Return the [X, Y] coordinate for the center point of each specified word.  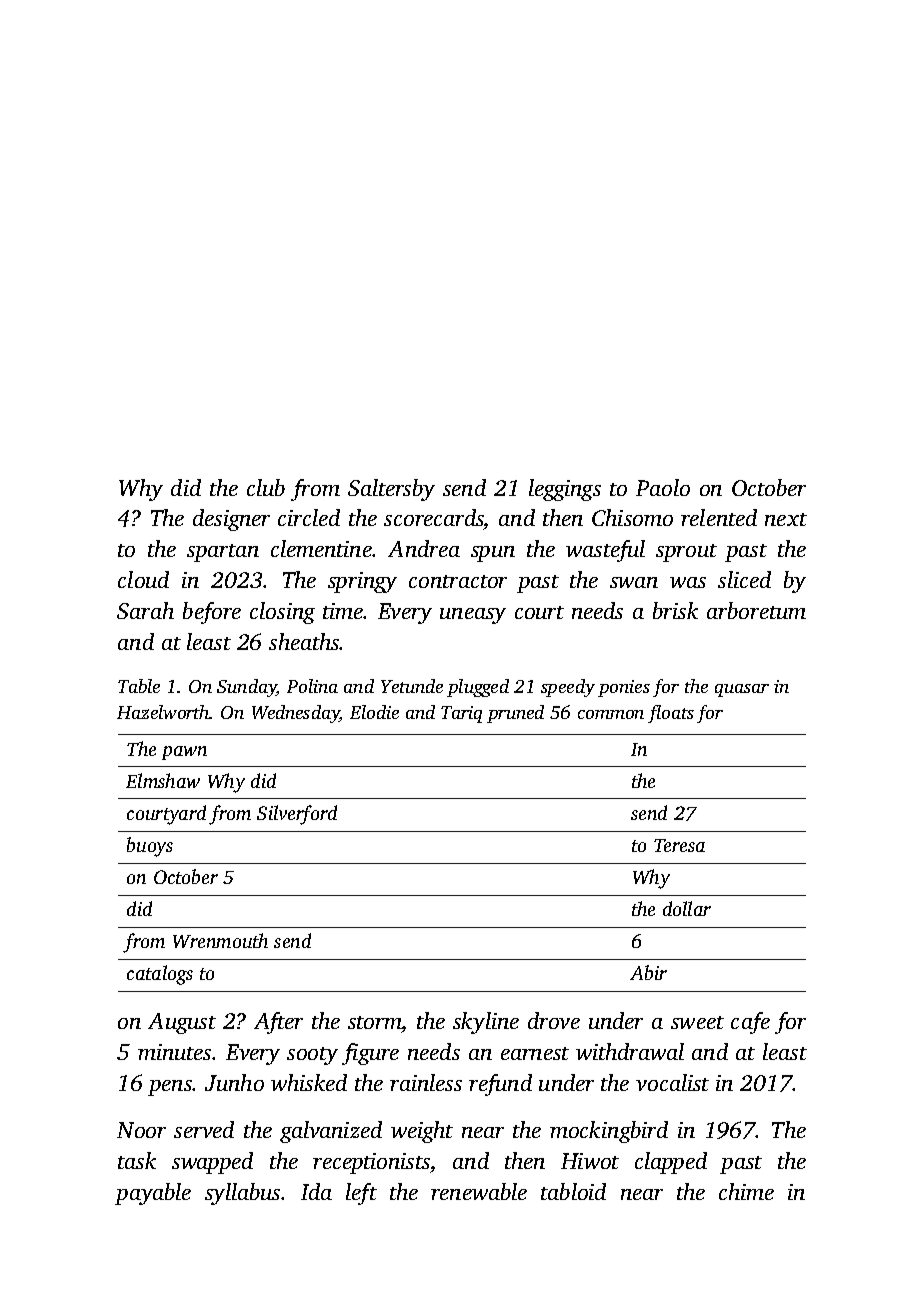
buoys [150, 847]
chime [746, 1191]
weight [422, 1132]
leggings [565, 490]
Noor [141, 1130]
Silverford [297, 815]
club [266, 487]
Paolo [663, 487]
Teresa [679, 845]
